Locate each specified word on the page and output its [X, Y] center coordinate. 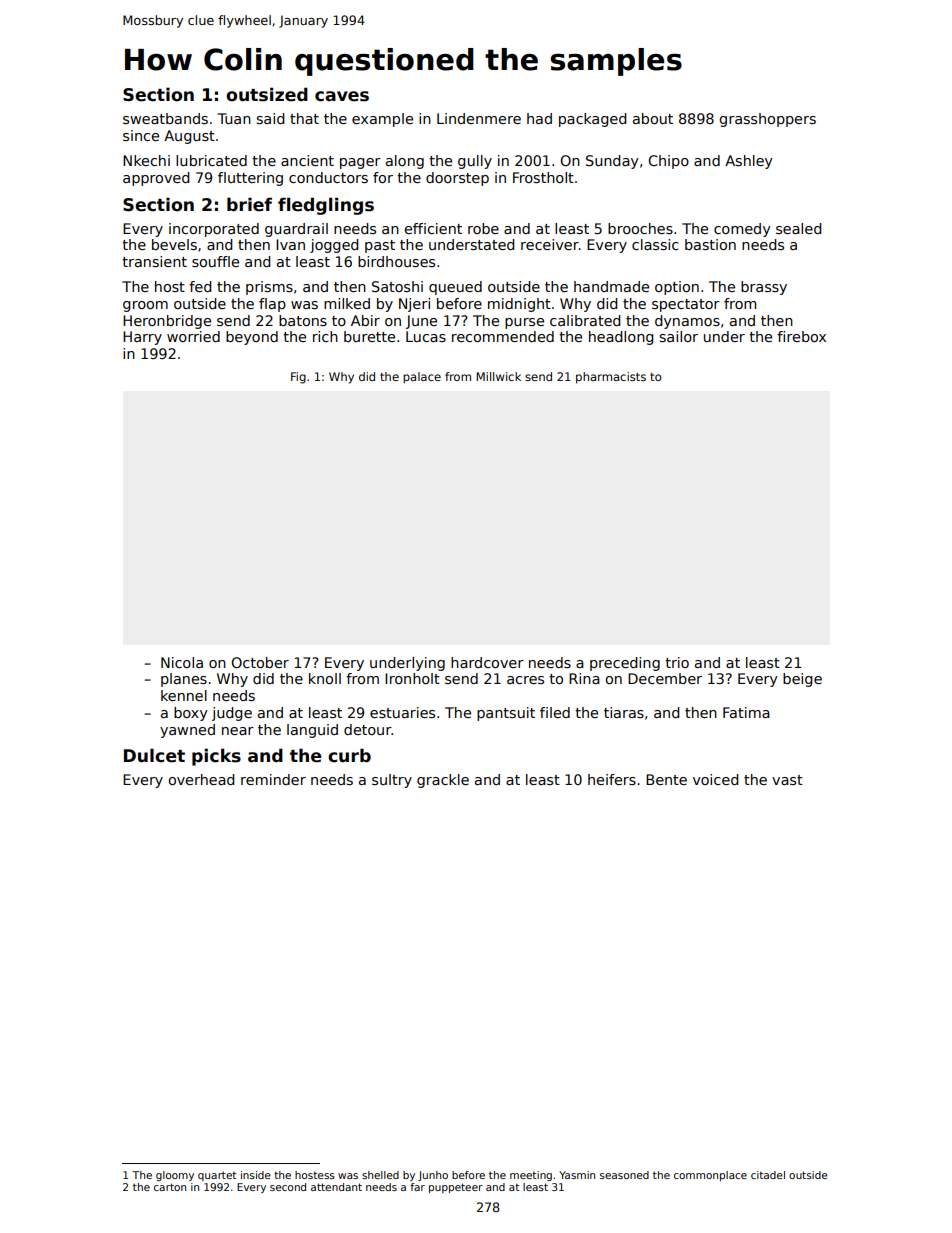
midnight [519, 305]
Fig [298, 378]
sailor [679, 336]
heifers [612, 779]
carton [170, 1187]
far [417, 1187]
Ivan [290, 244]
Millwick [498, 376]
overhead [201, 779]
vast [787, 780]
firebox [801, 336]
